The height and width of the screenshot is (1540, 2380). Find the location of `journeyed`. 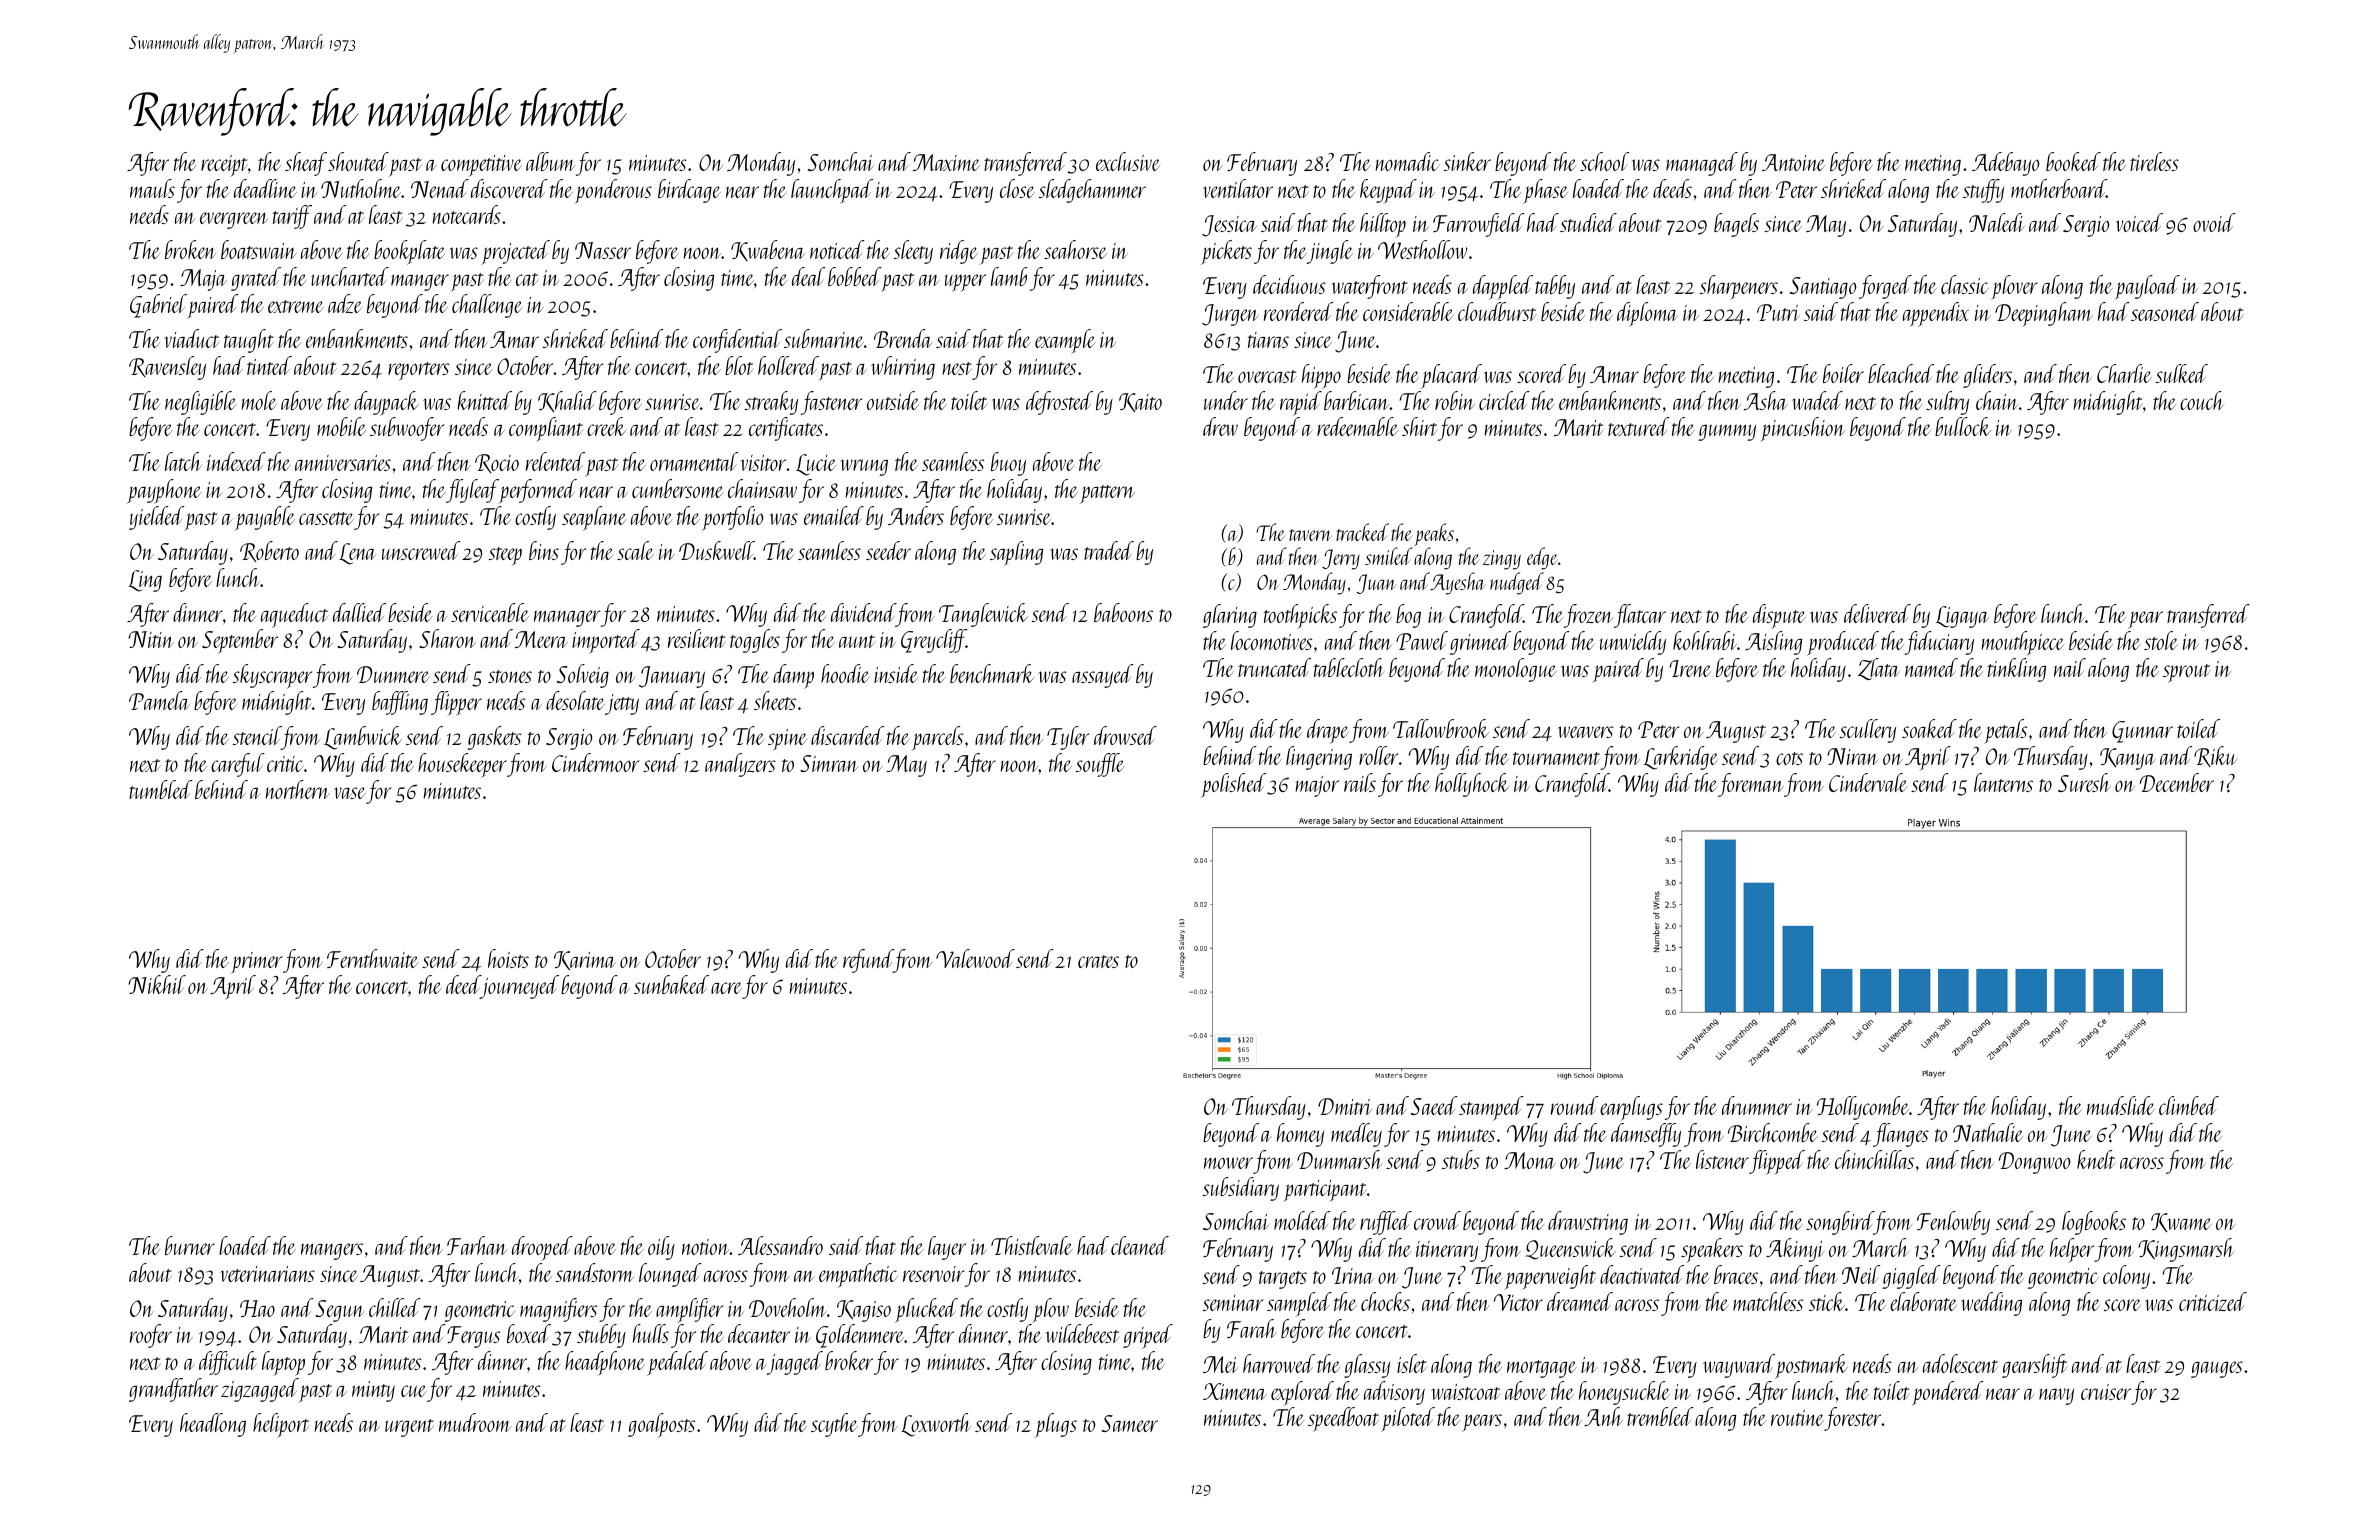

journeyed is located at coordinates (520, 987).
